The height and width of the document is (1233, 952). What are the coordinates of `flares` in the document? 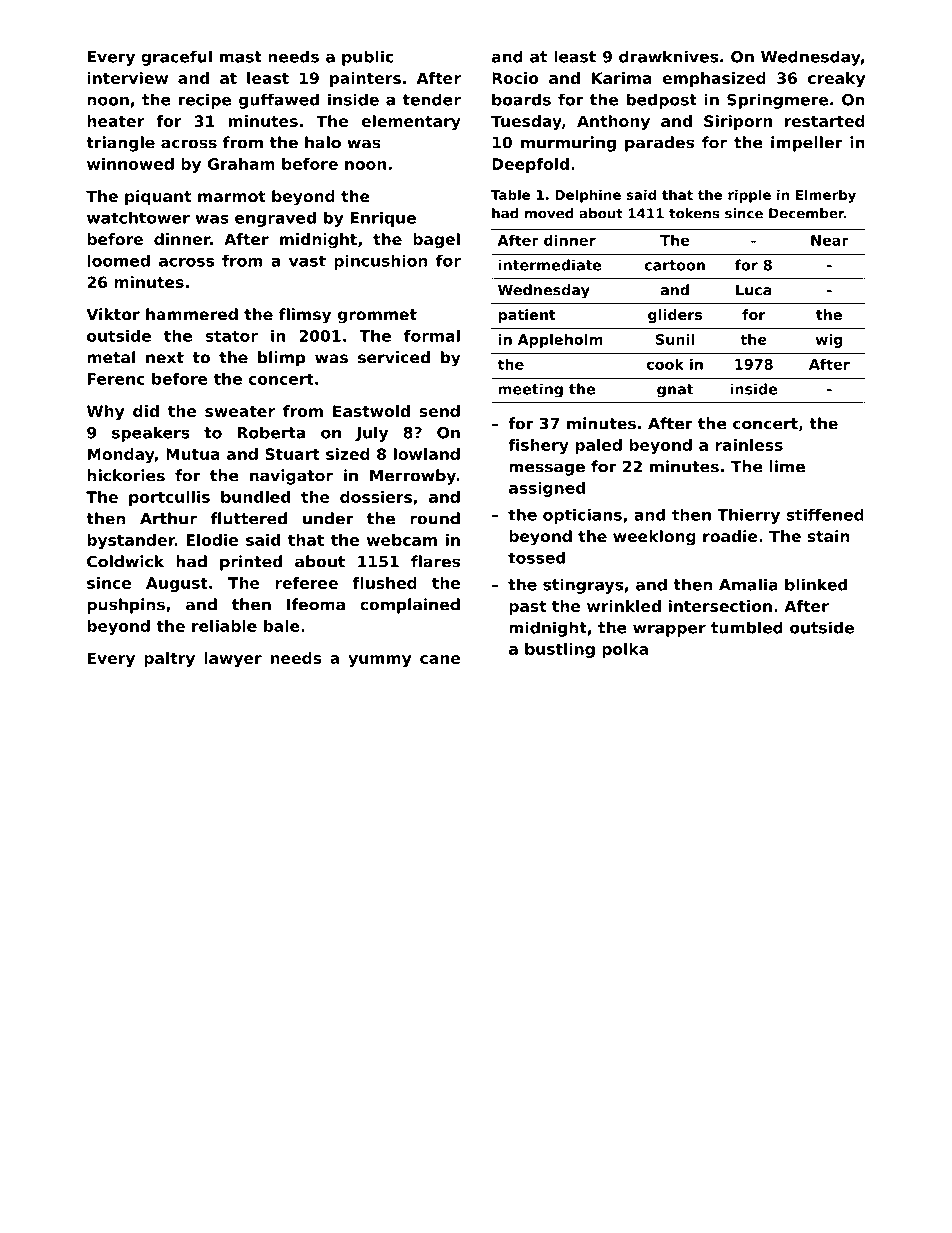 It's located at (435, 561).
